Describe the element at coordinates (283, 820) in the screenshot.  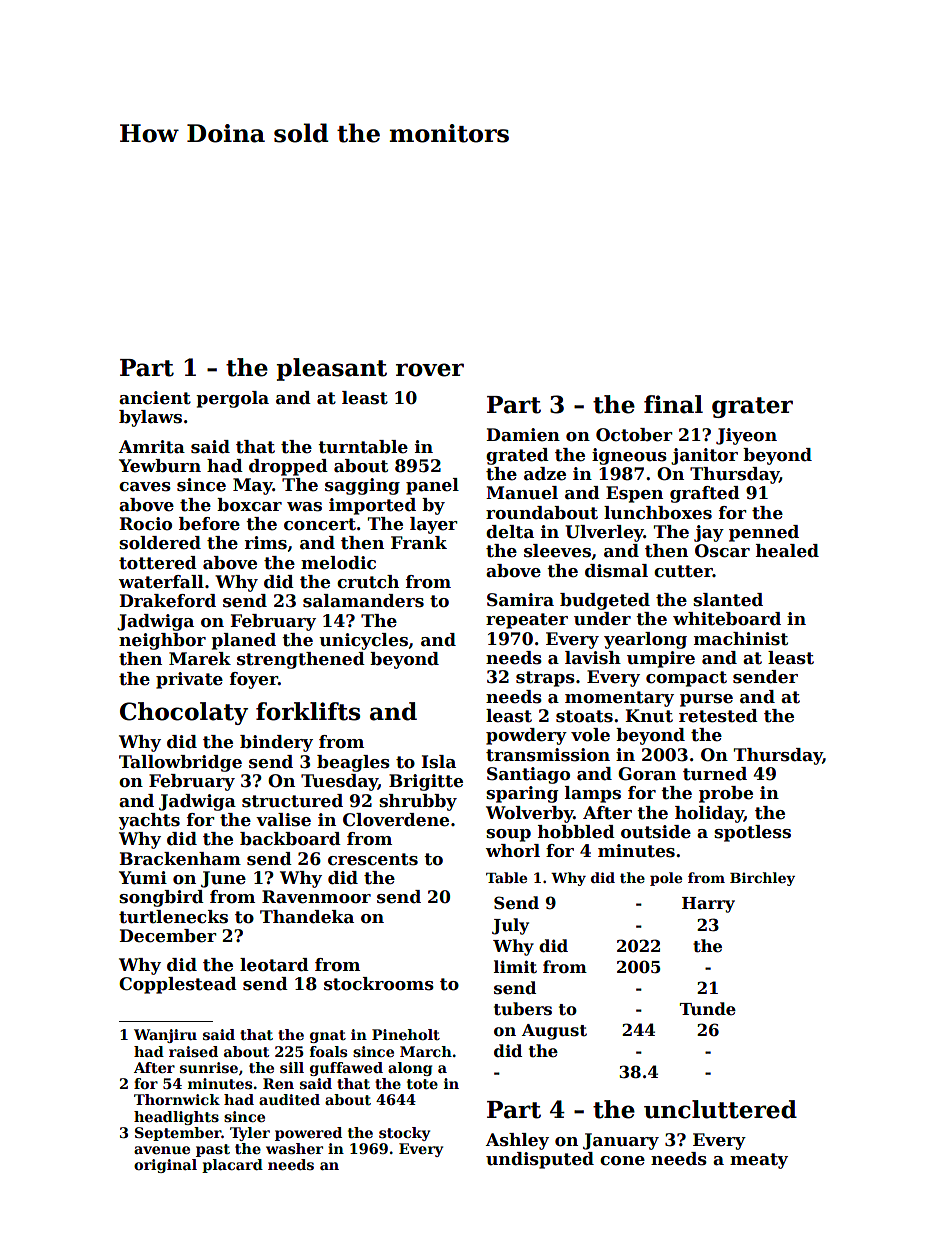
I see `valise` at that location.
